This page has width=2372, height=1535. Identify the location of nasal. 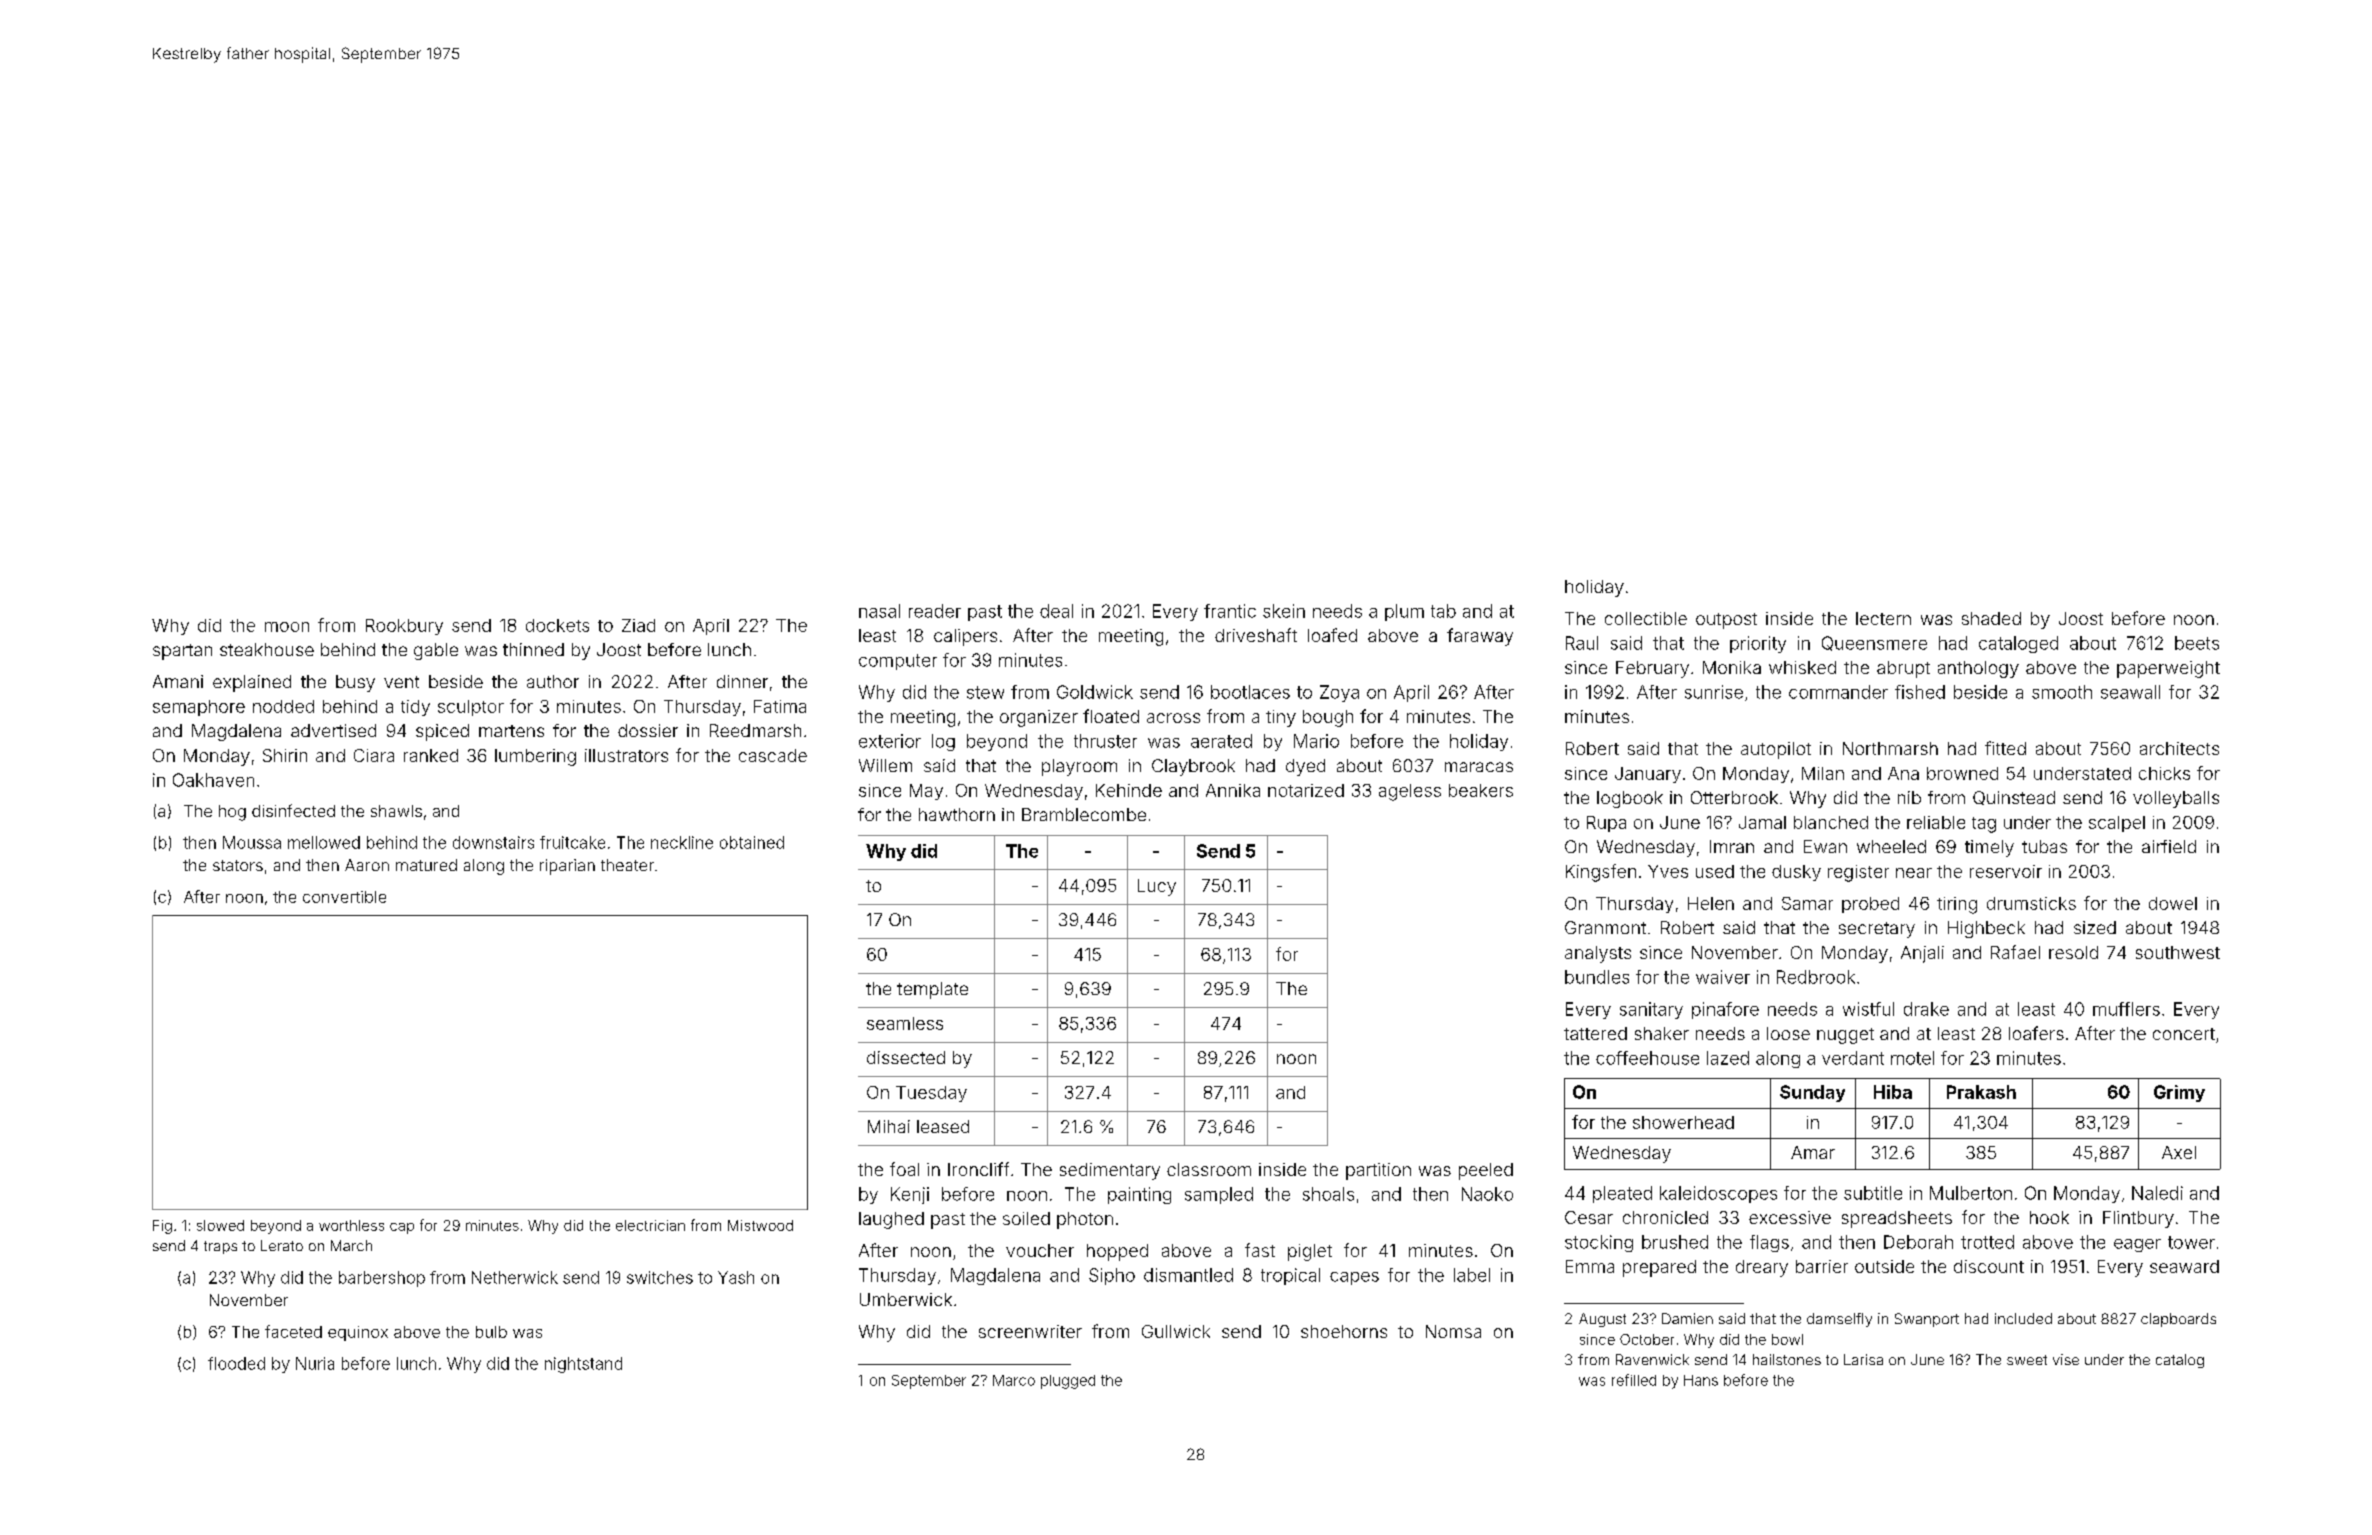
(879, 611).
